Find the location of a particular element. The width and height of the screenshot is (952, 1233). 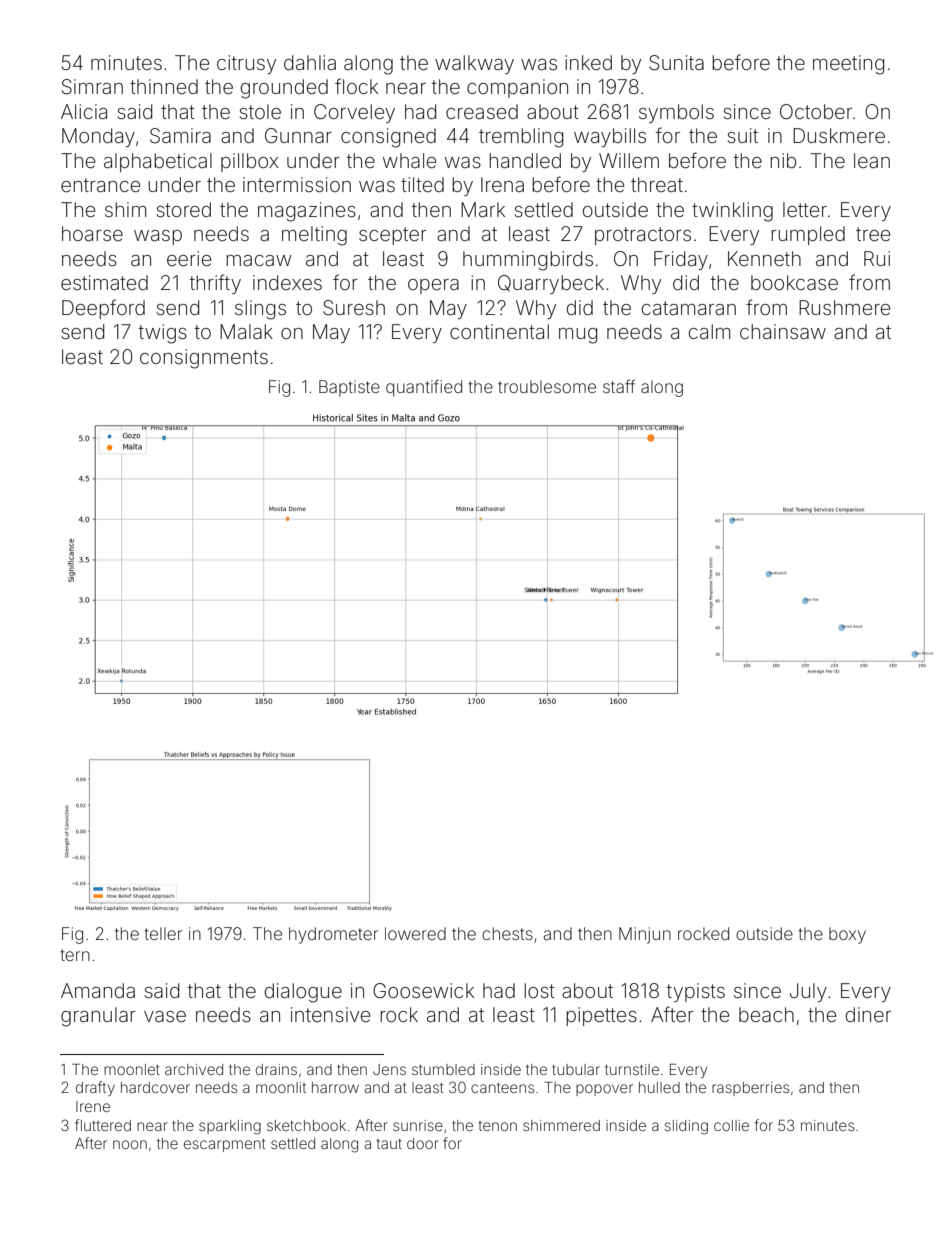

Deepford is located at coordinates (103, 309).
